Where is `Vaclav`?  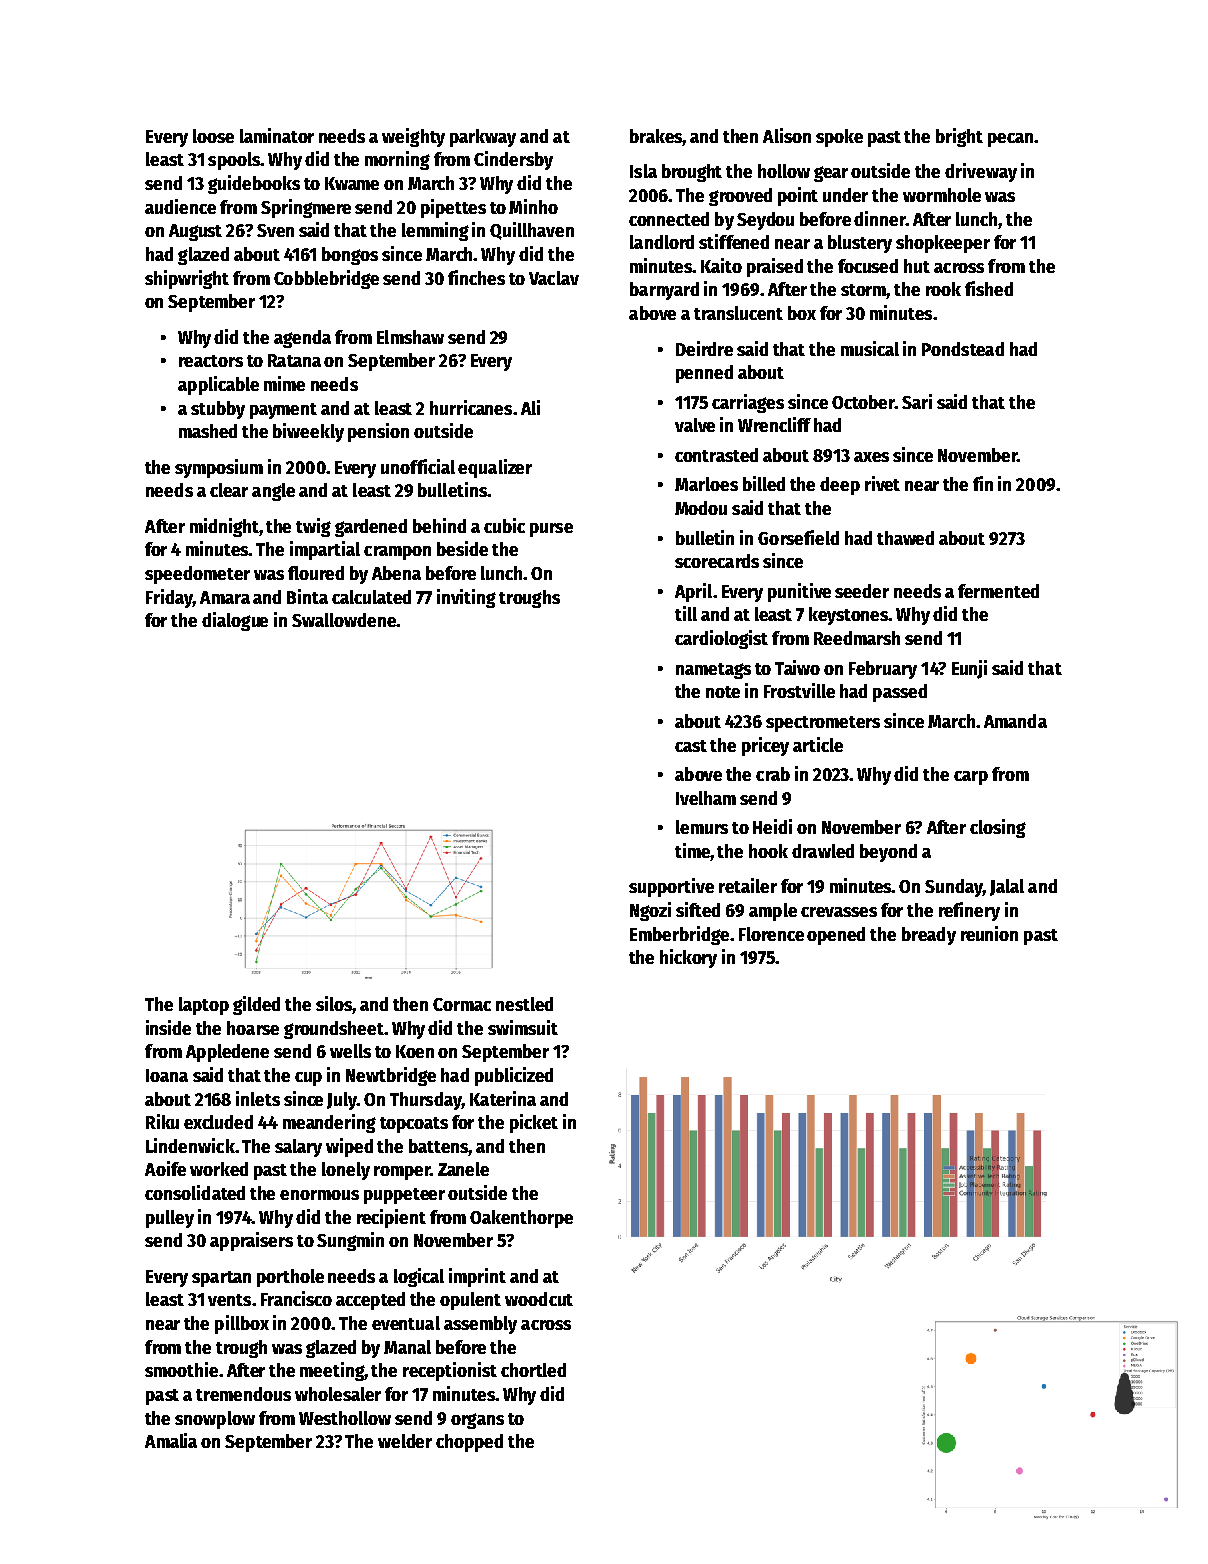
Vaclav is located at coordinates (554, 278).
